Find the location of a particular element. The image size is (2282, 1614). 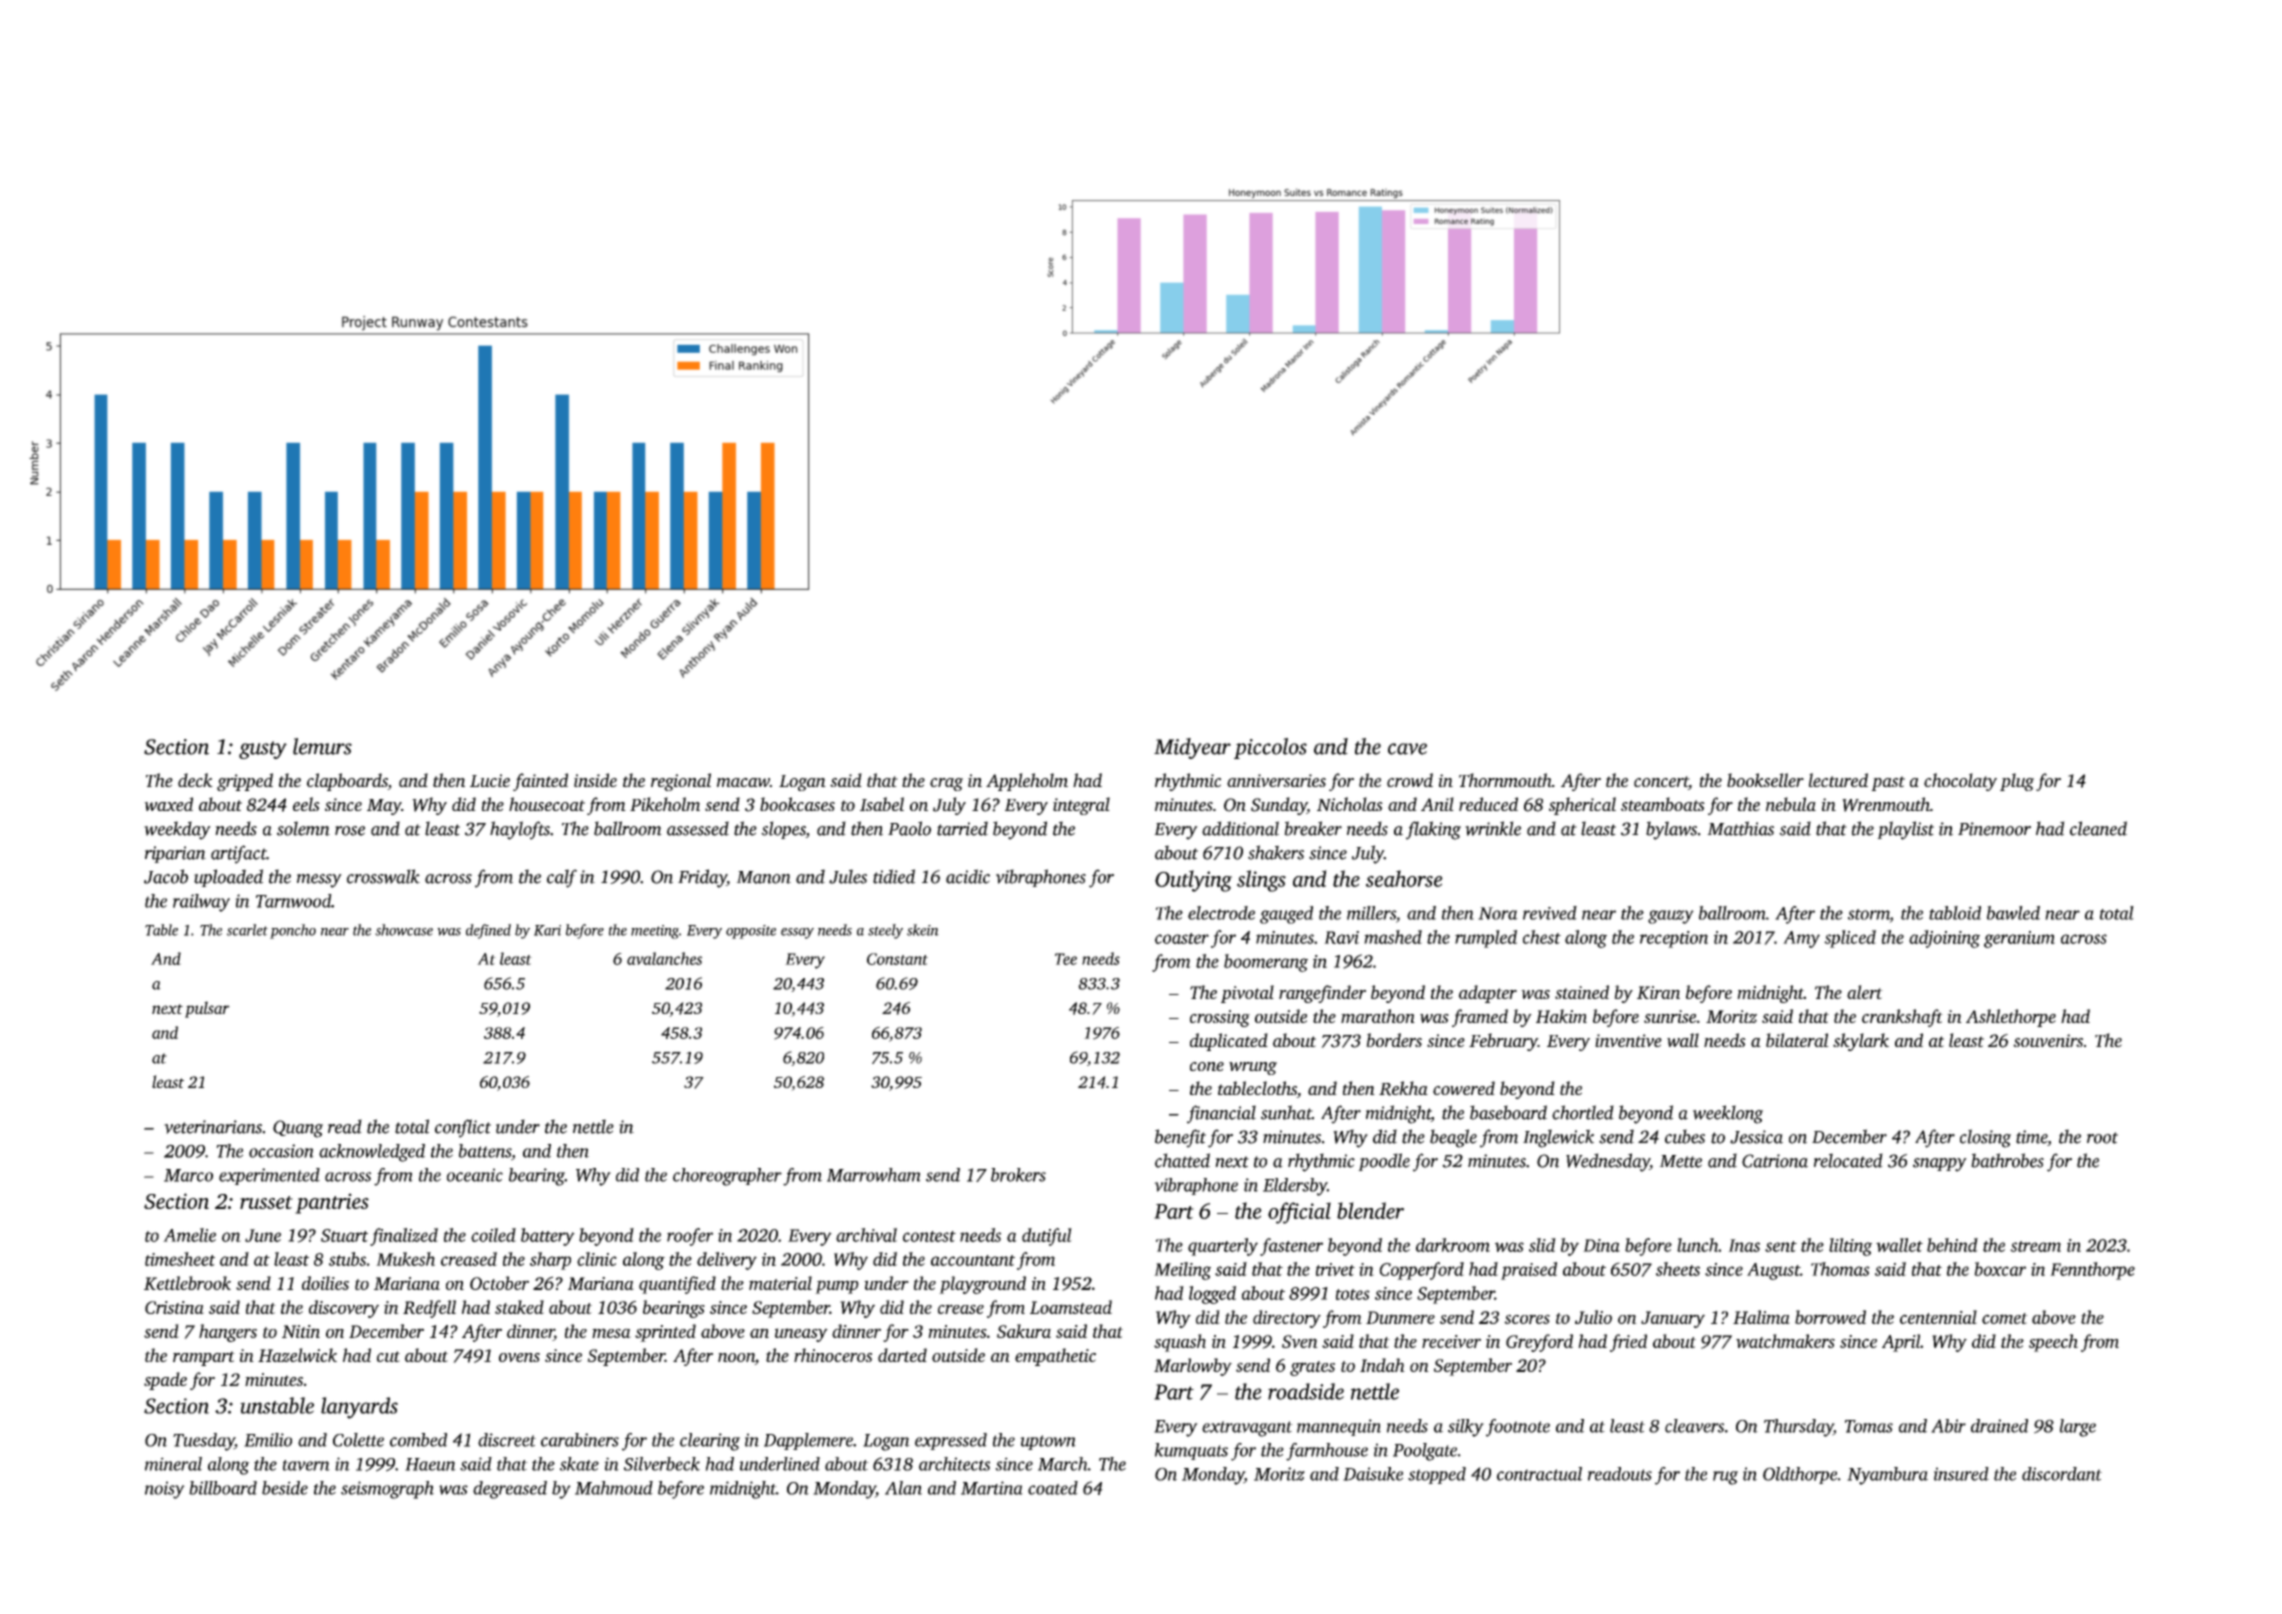

Marrowham is located at coordinates (874, 1175).
